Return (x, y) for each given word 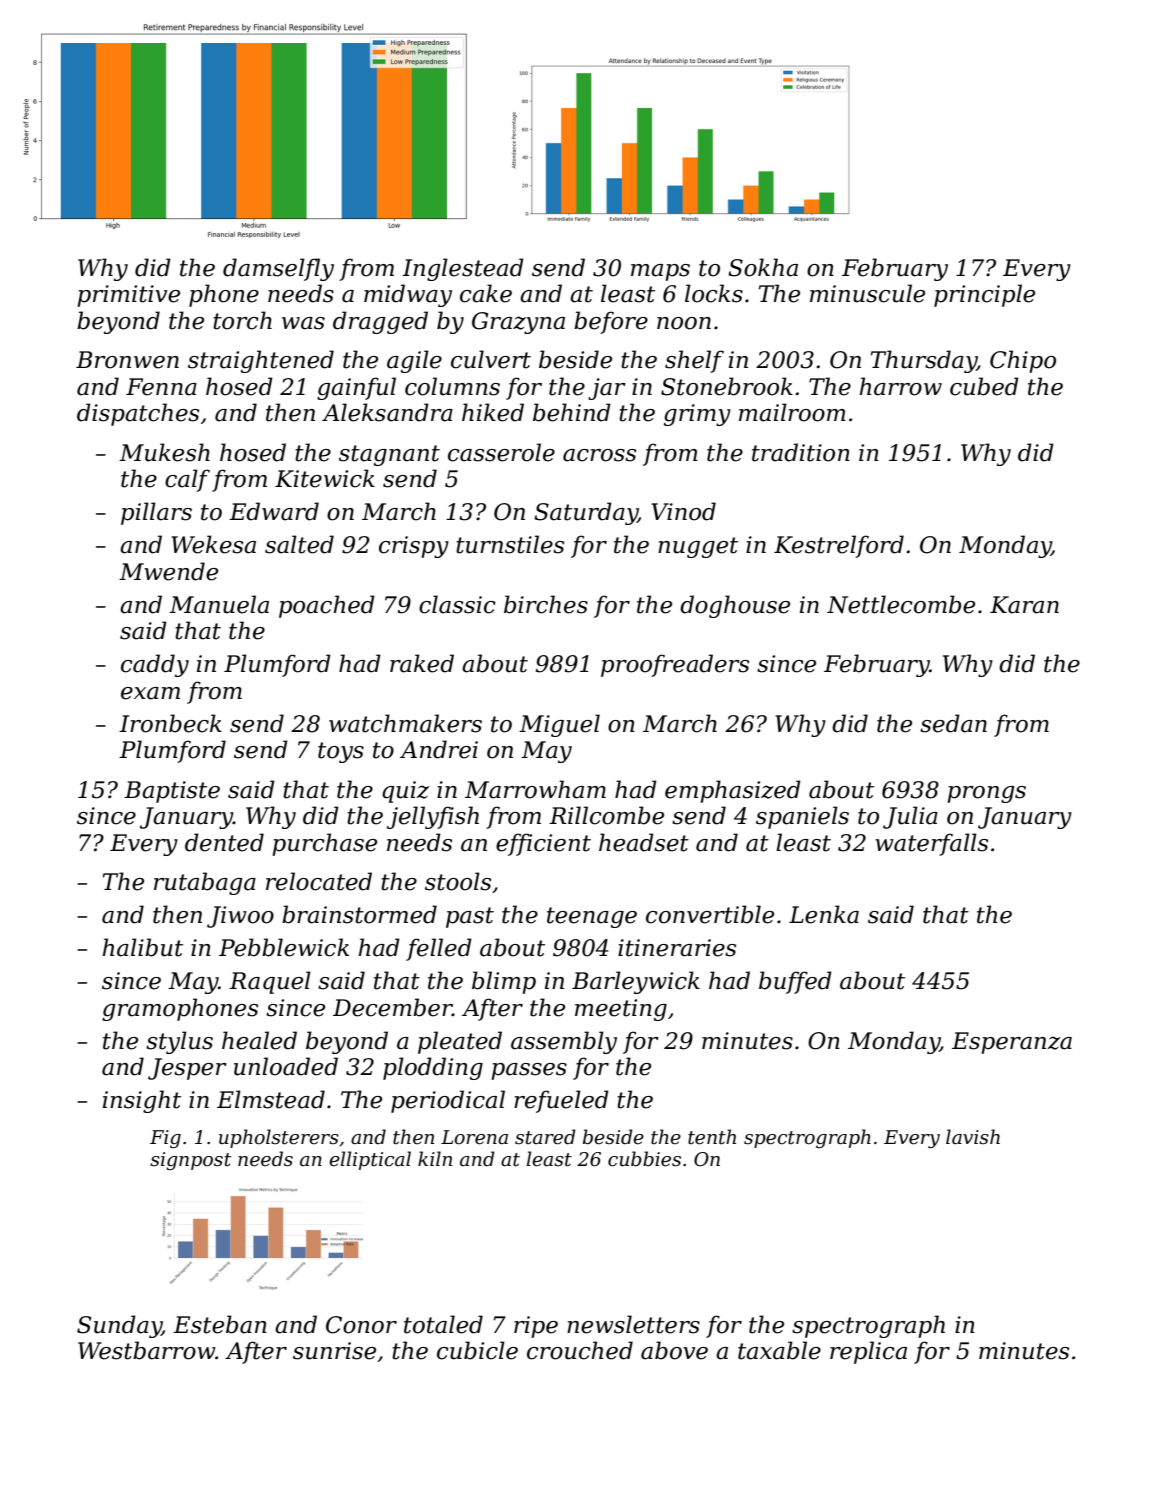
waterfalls (931, 844)
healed (259, 1040)
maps (660, 272)
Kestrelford (839, 546)
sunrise (334, 1351)
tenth (712, 1137)
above (674, 1350)
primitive (128, 296)
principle (984, 295)
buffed (795, 982)
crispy (414, 547)
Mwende (168, 571)
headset (644, 842)
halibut (143, 947)
